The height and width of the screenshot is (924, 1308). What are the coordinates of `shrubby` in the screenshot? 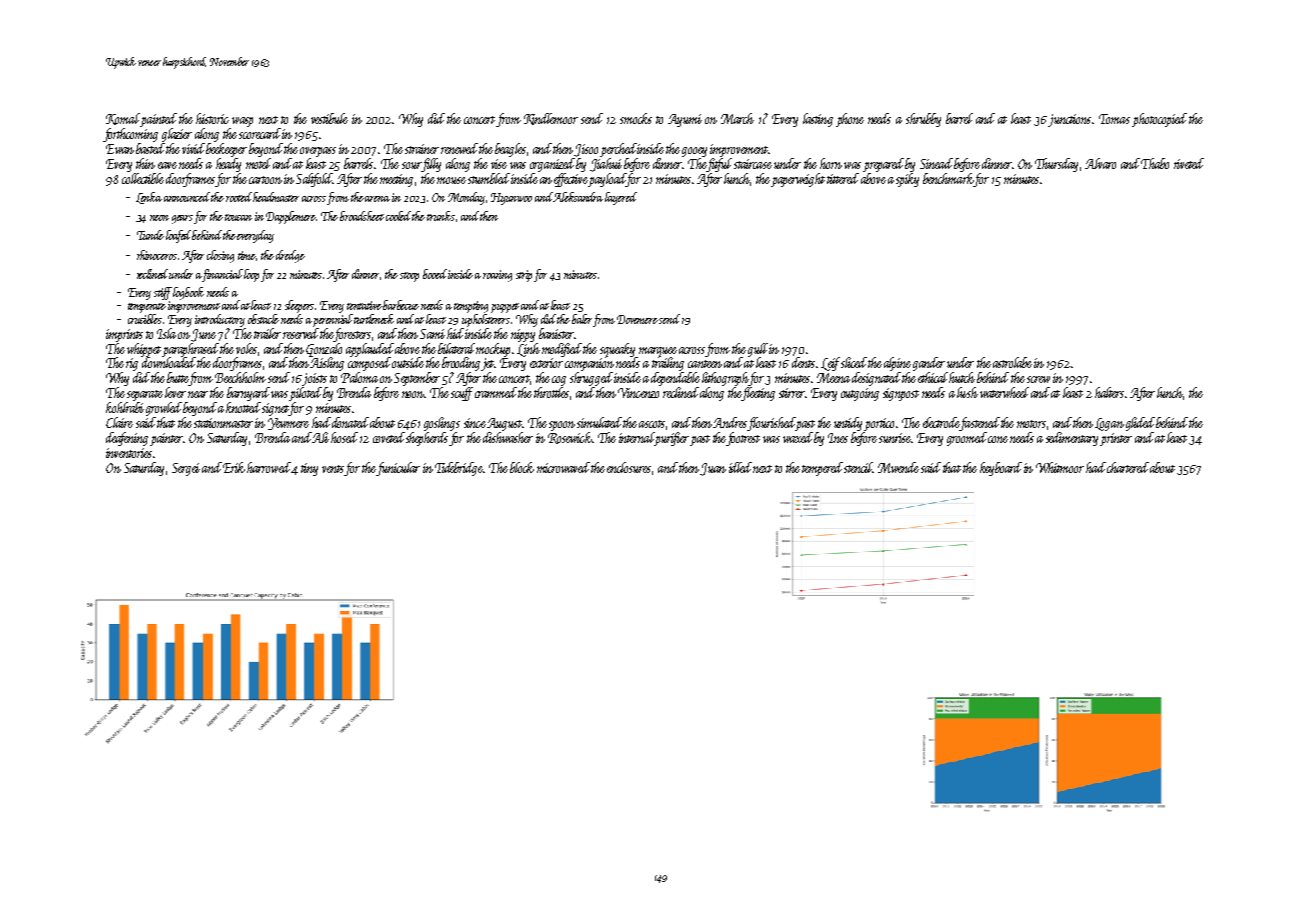 It's located at (923, 120).
